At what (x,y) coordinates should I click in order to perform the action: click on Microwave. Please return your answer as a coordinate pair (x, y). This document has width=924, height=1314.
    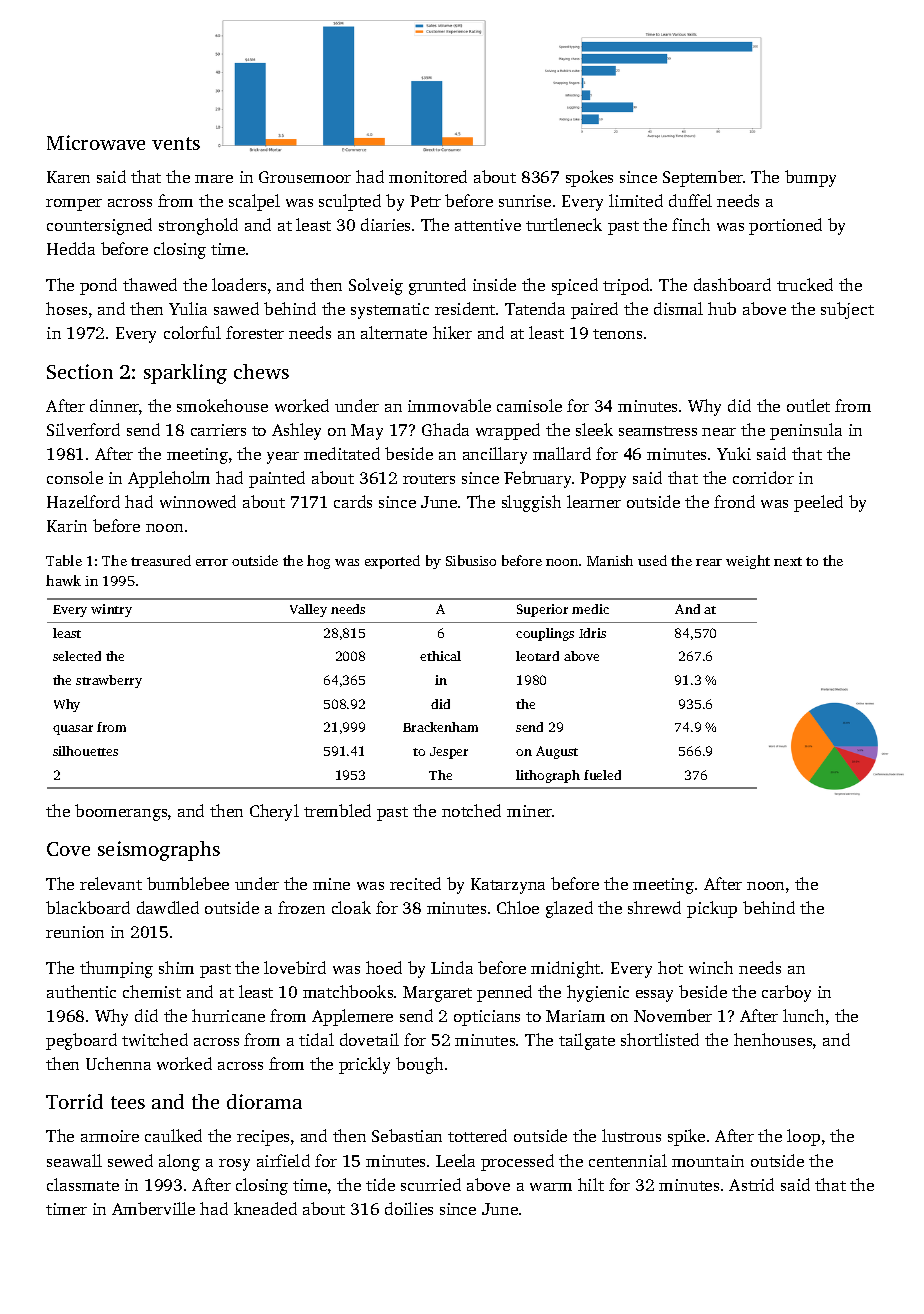
    Looking at the image, I should click on (96, 142).
